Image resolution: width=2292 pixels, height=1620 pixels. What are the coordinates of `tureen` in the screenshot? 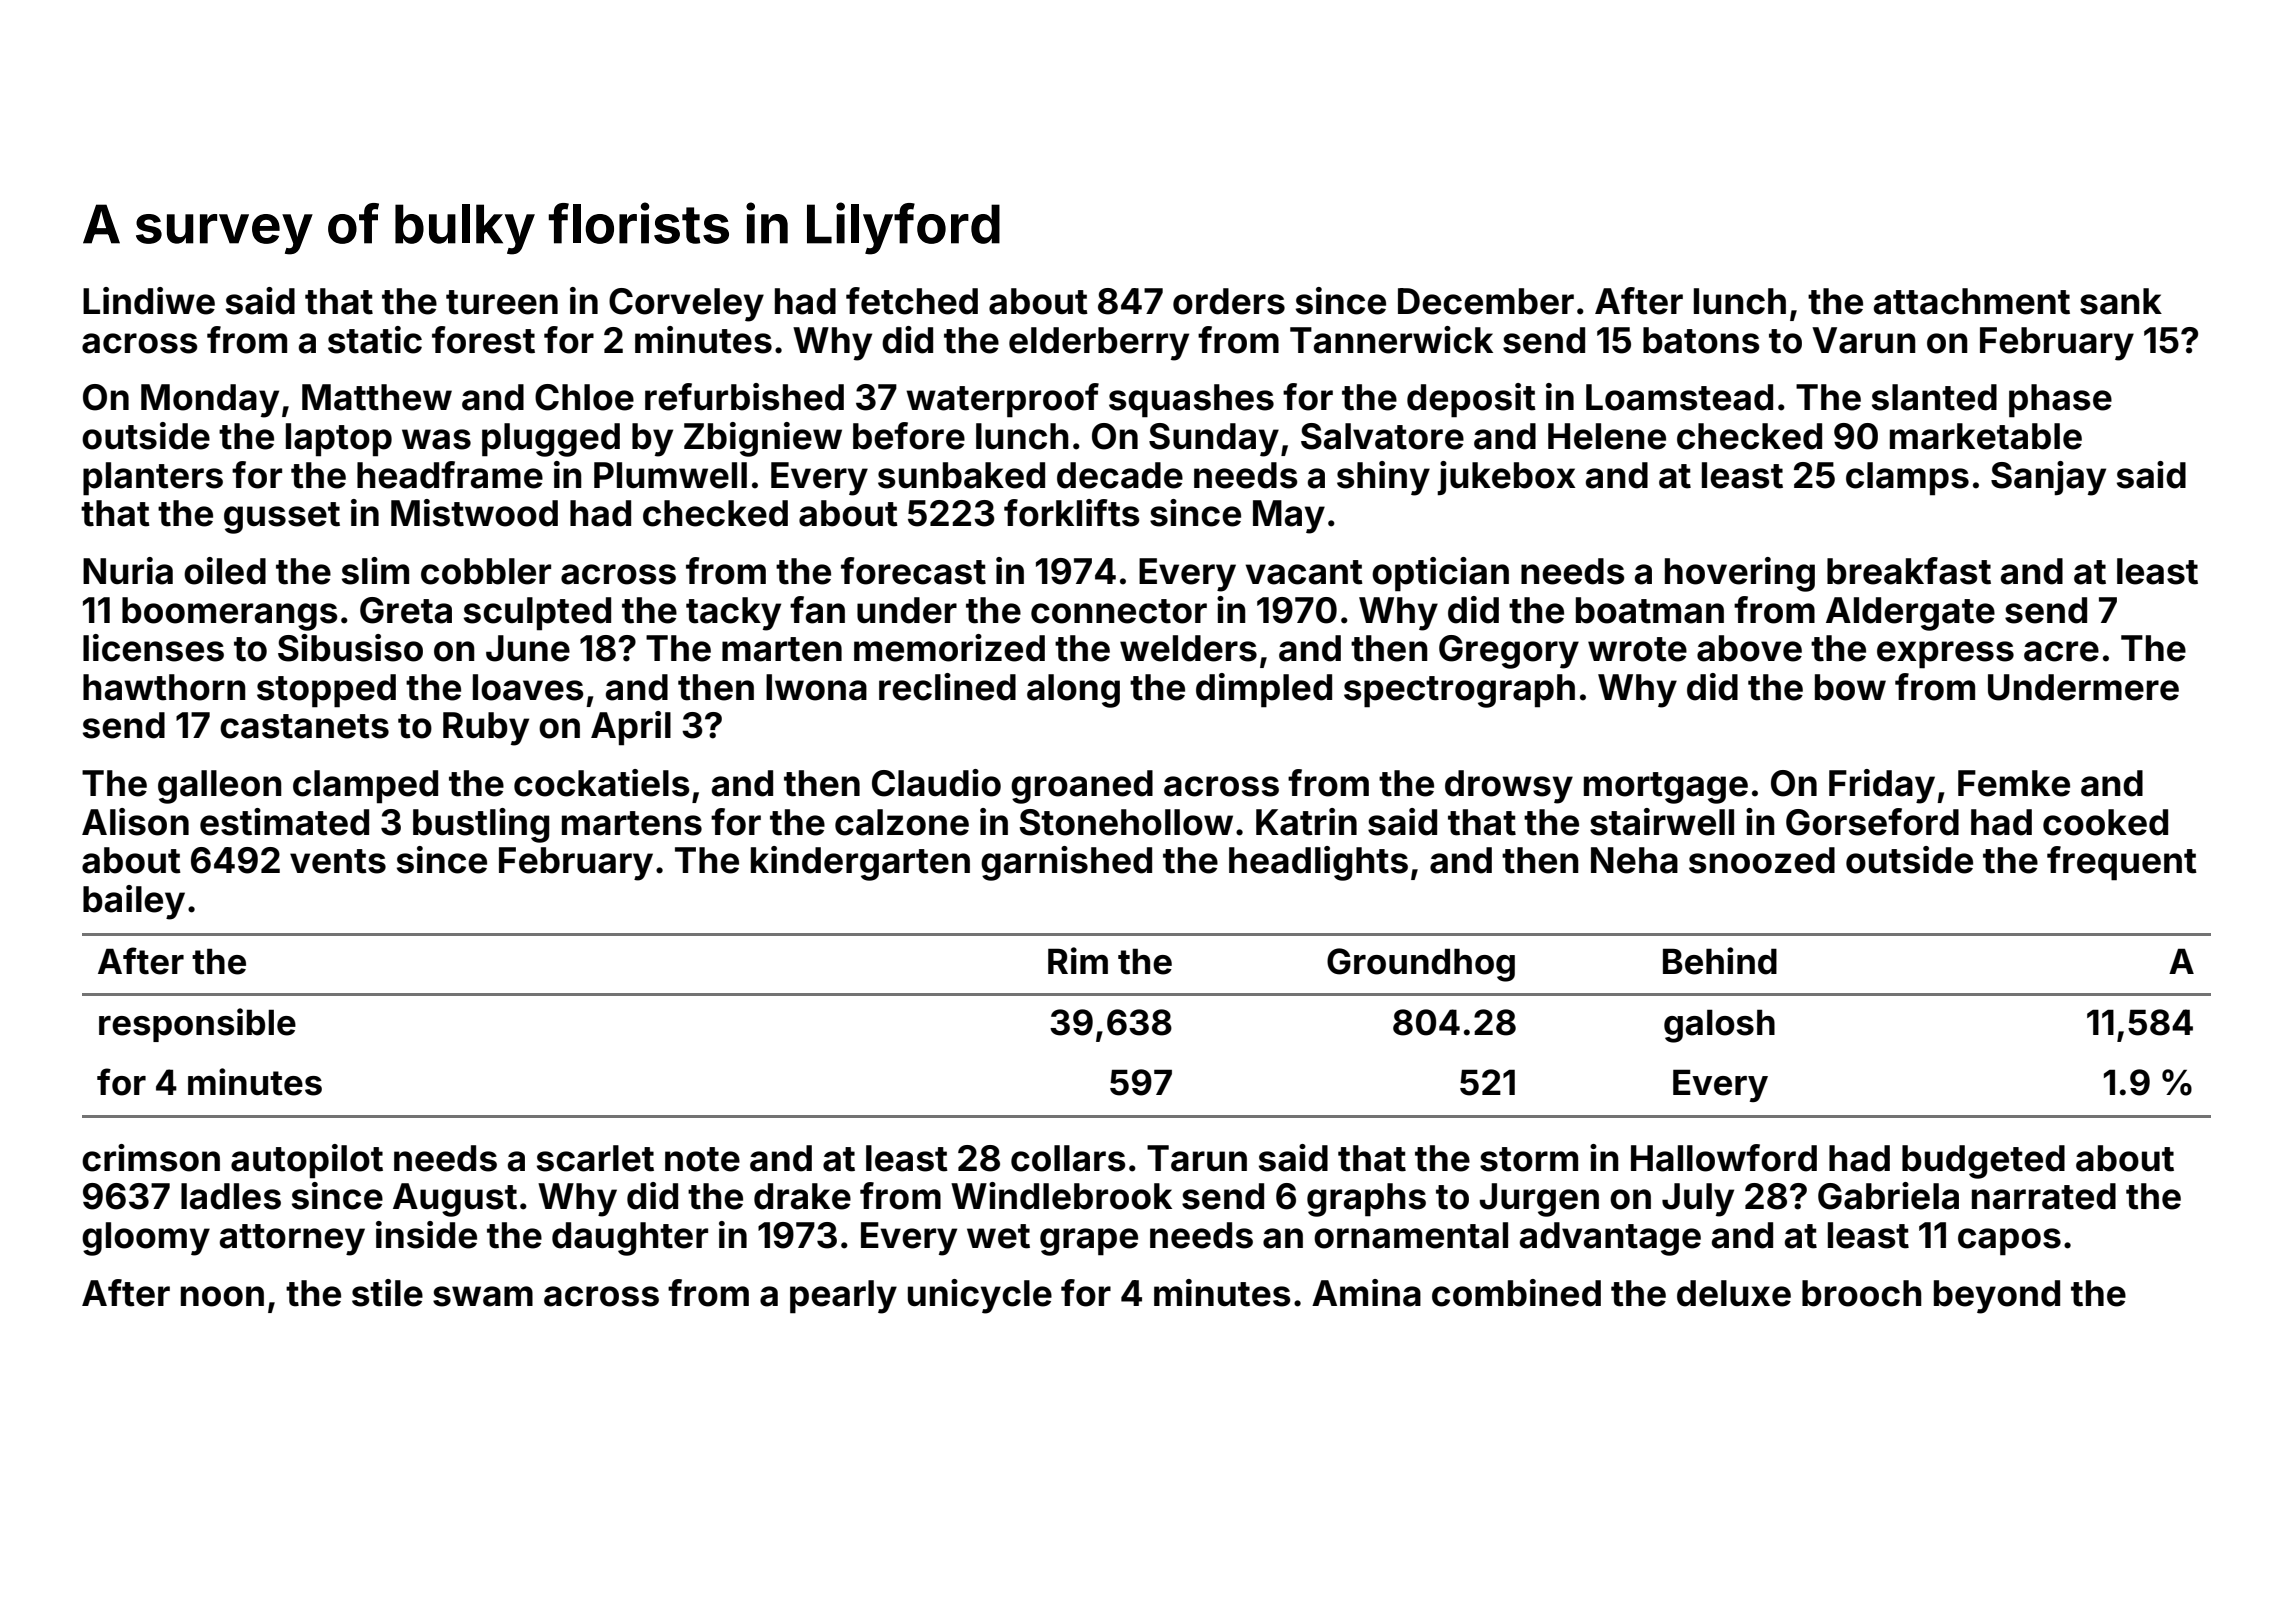 It's located at (502, 302).
